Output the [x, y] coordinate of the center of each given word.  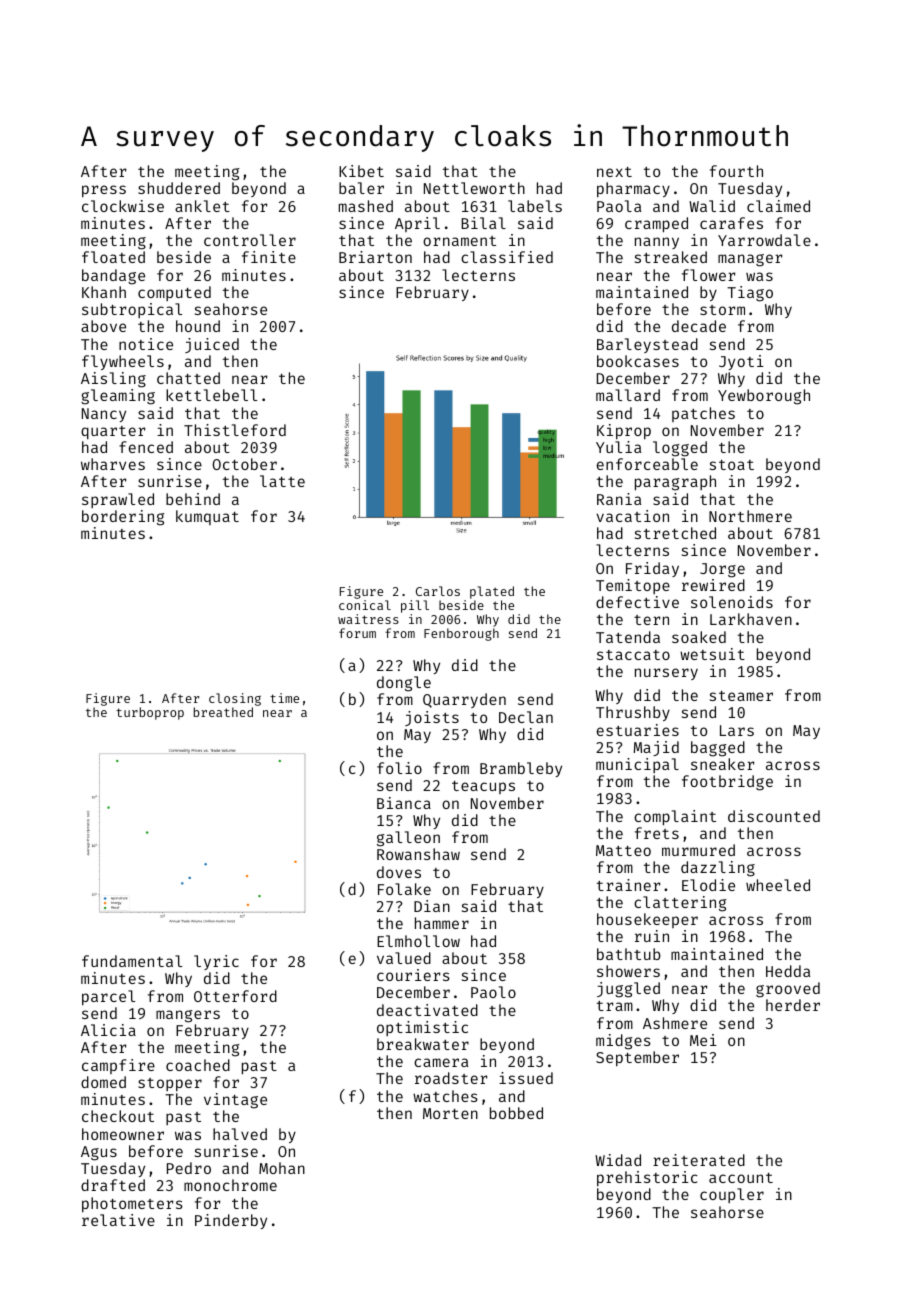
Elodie [708, 885]
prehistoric [647, 1178]
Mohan [282, 1168]
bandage [113, 277]
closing [235, 699]
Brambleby [521, 769]
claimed [778, 206]
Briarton [375, 257]
